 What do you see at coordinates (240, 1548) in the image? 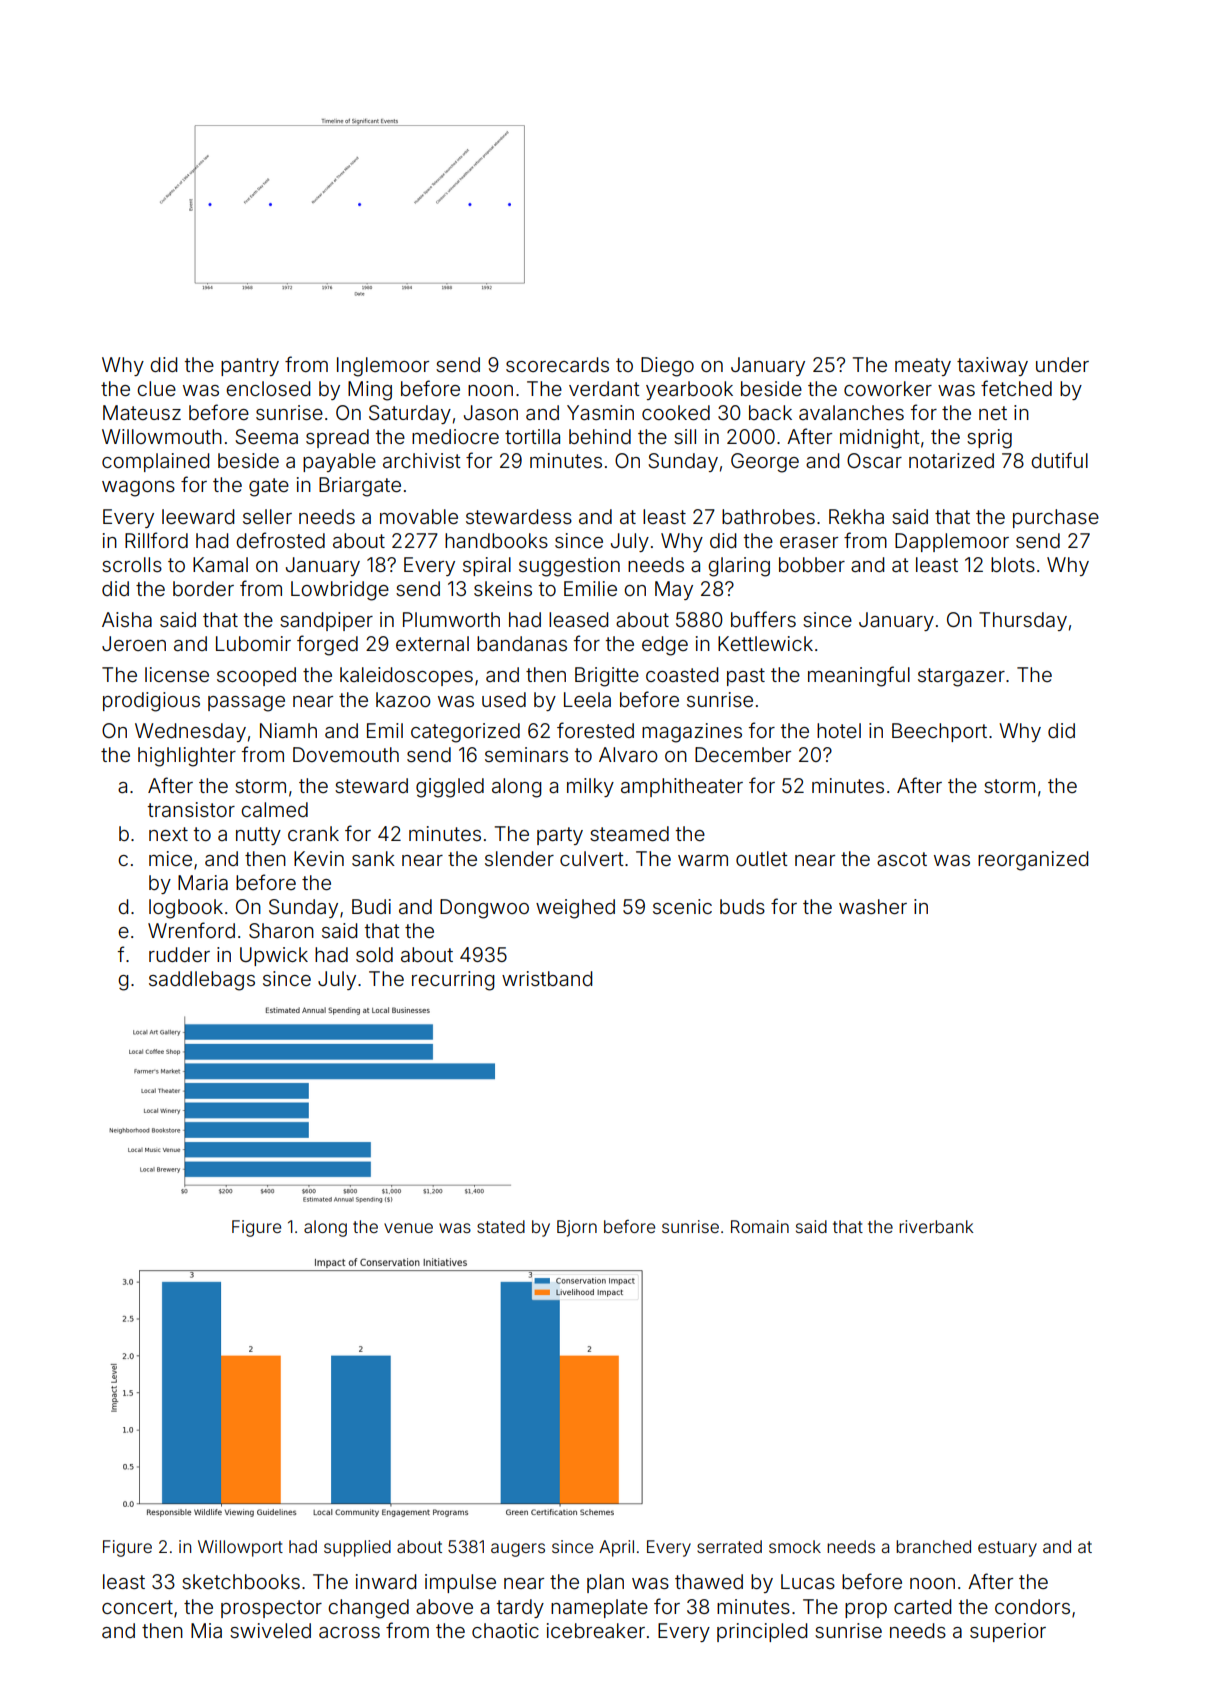
I see `Willowport` at bounding box center [240, 1548].
